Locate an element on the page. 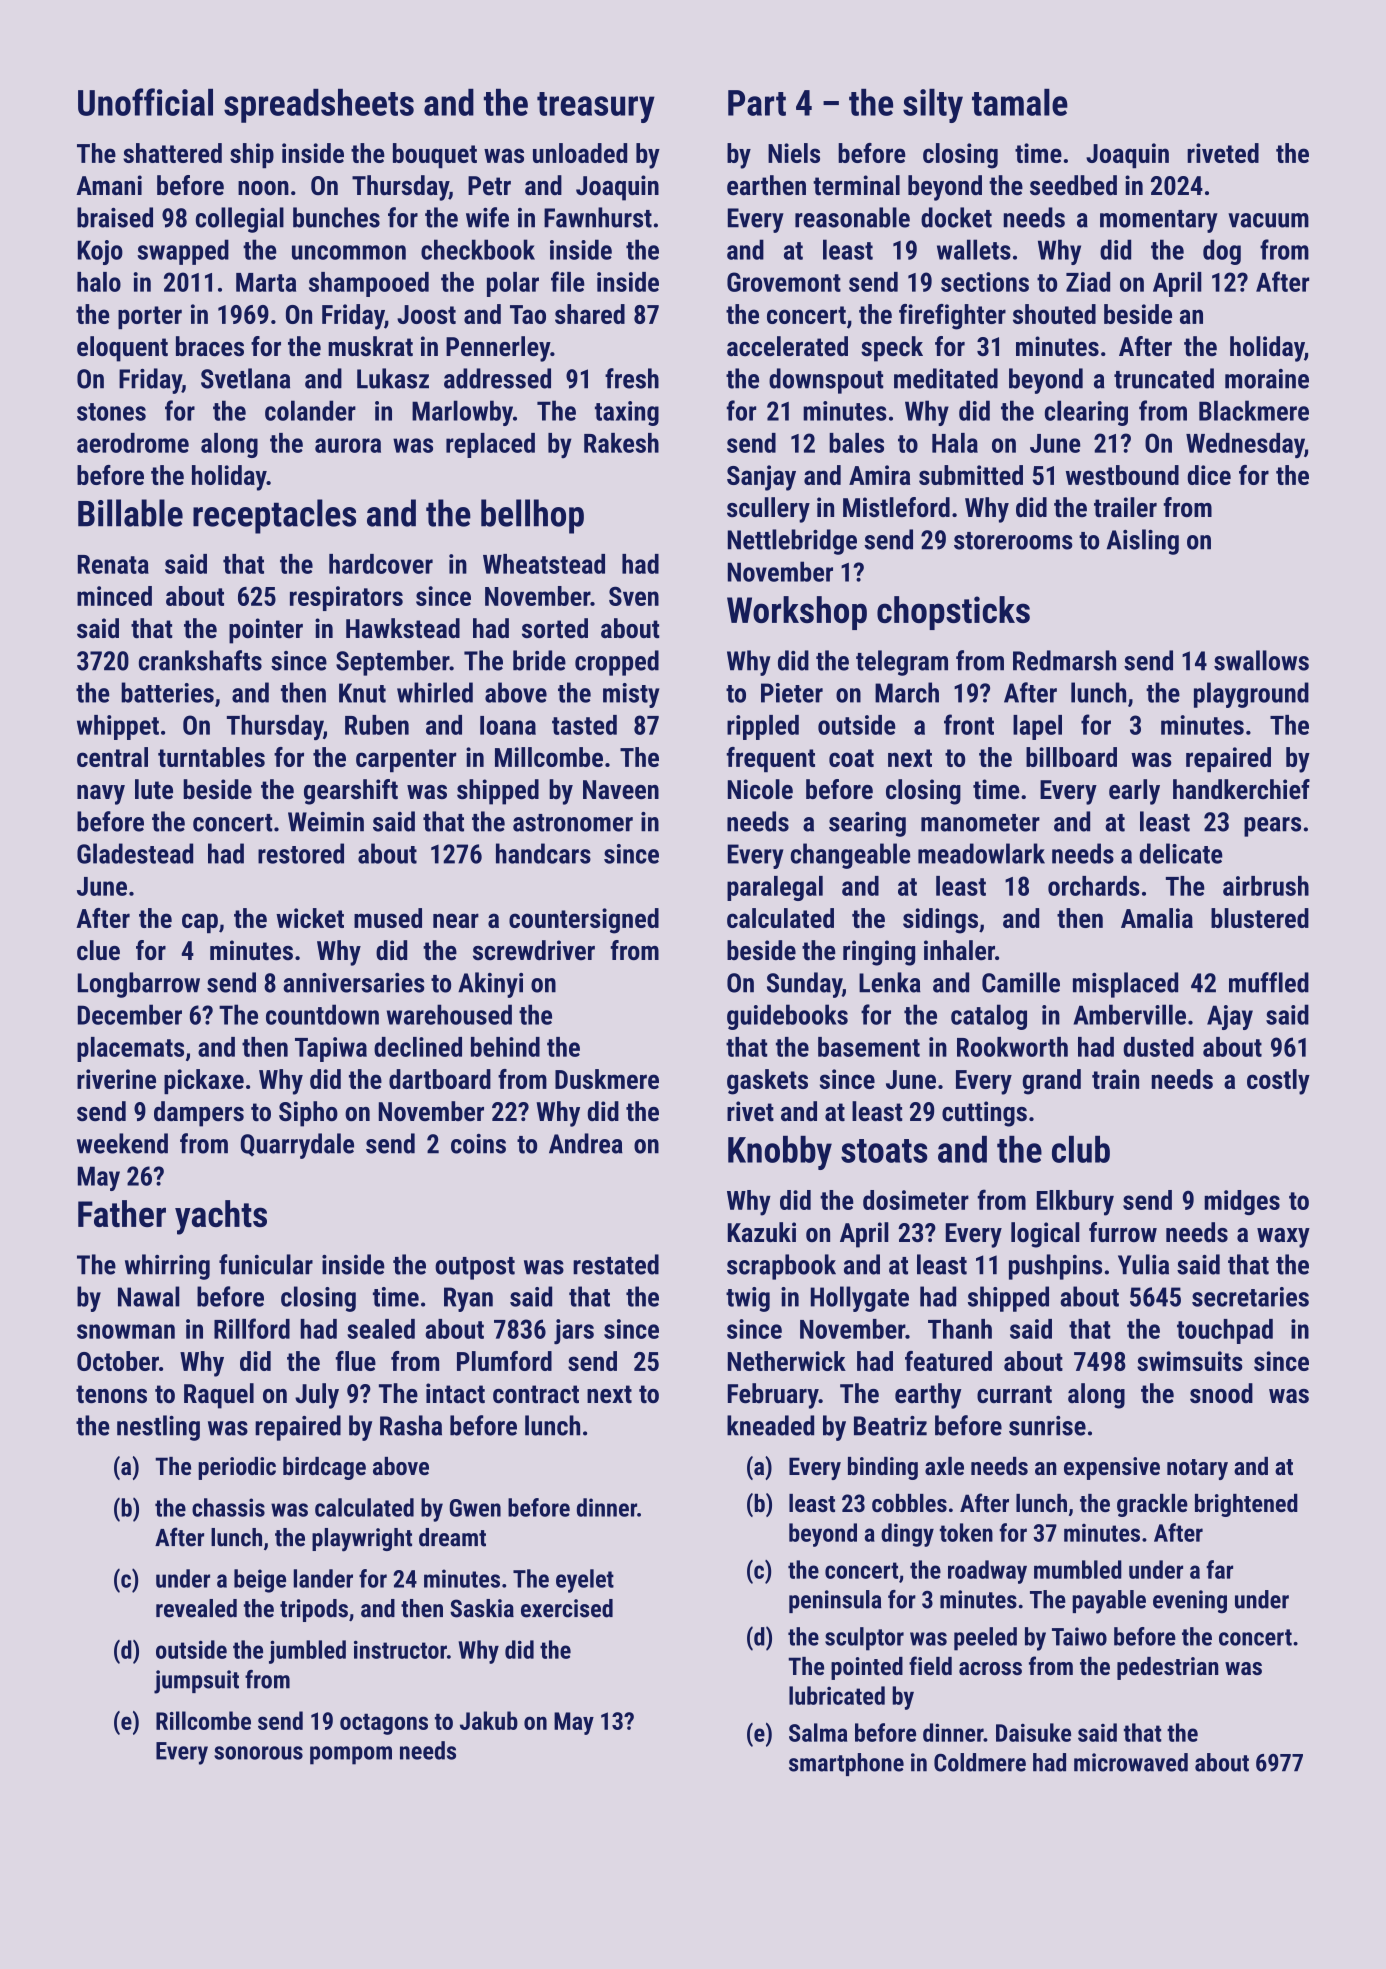 The width and height of the document is (1386, 1969). dog is located at coordinates (1222, 252).
